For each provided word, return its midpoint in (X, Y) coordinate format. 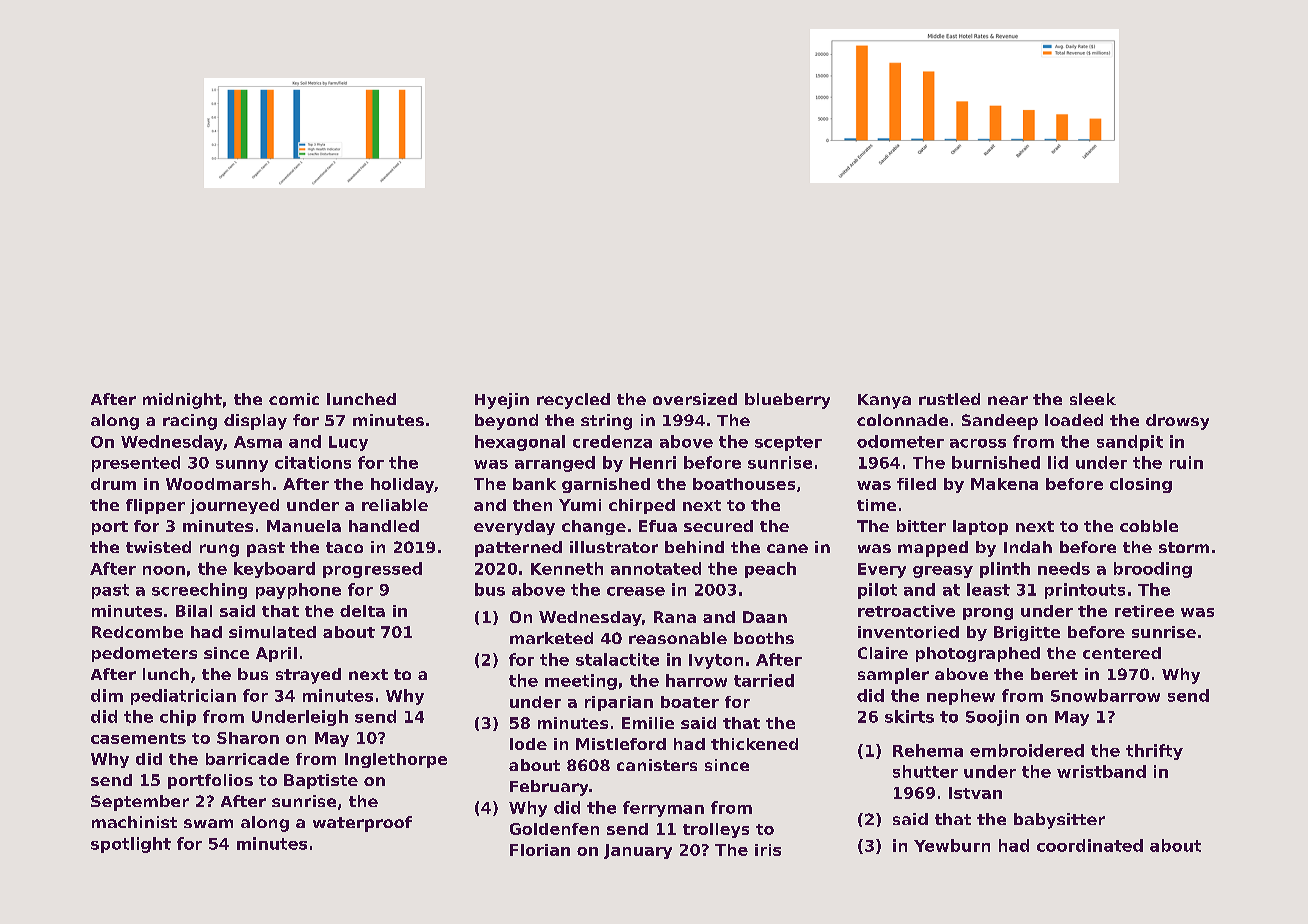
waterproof (362, 824)
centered (1122, 653)
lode (528, 744)
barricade (247, 759)
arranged (555, 464)
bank (534, 484)
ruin (1186, 462)
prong (988, 614)
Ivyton (716, 661)
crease (636, 591)
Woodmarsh (218, 484)
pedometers (144, 654)
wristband (1101, 771)
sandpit (1130, 443)
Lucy (348, 443)
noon (164, 570)
